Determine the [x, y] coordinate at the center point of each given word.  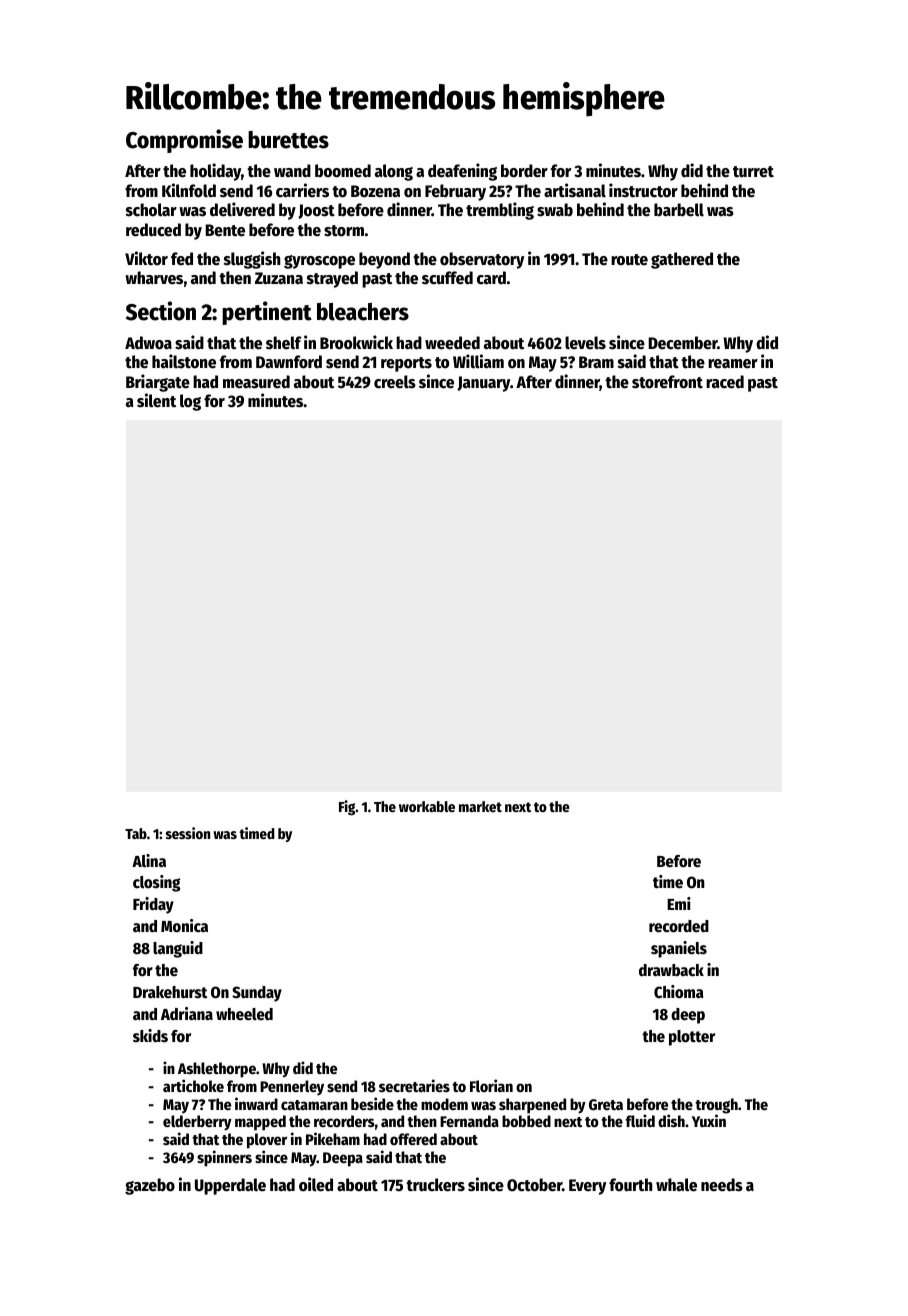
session [188, 833]
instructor [643, 190]
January [483, 384]
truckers [435, 1185]
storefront [667, 382]
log [190, 402]
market [480, 806]
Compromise [184, 141]
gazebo [150, 1186]
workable [427, 806]
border [524, 171]
